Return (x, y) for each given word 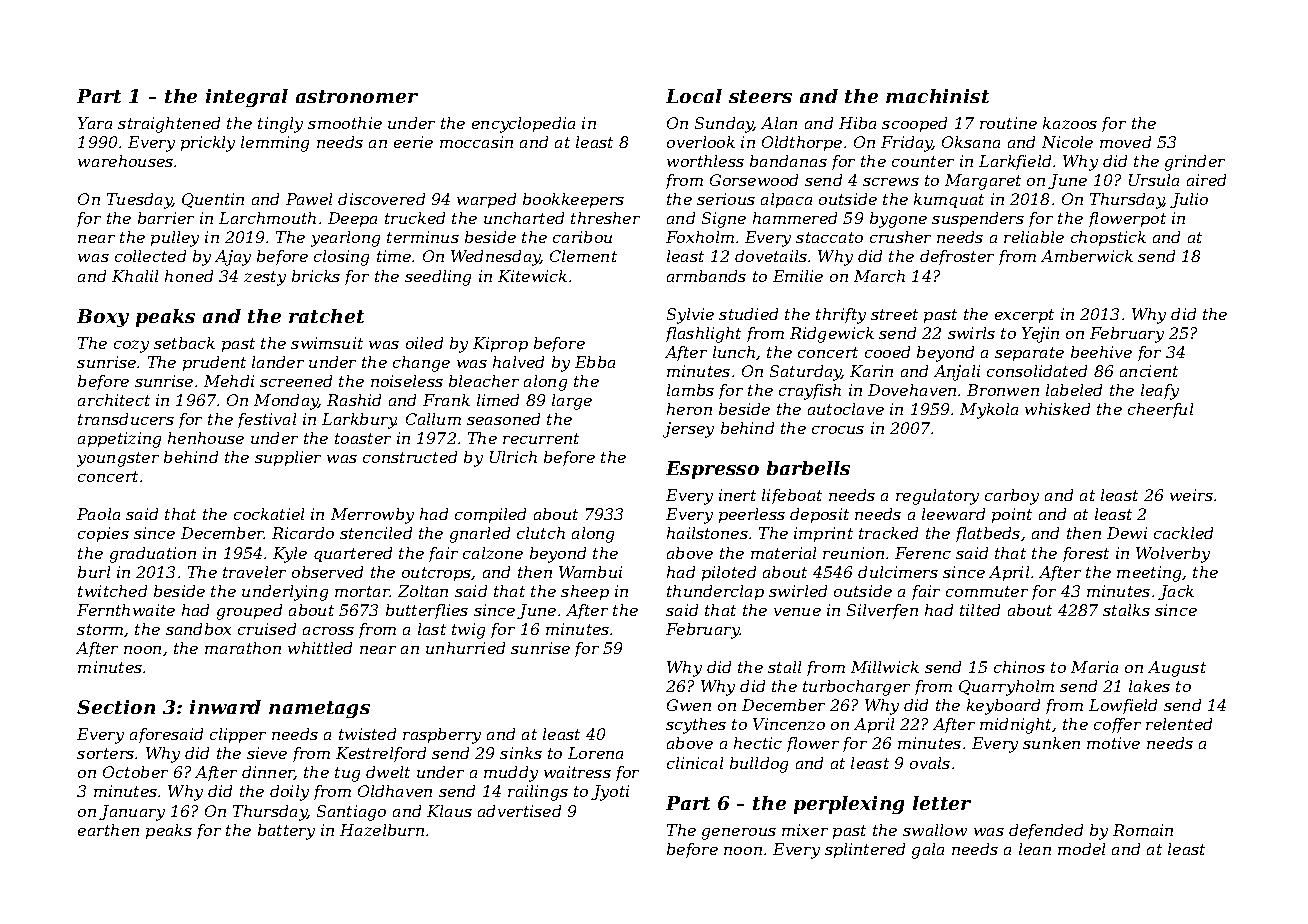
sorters (105, 753)
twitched (112, 591)
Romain (1143, 830)
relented (1179, 724)
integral (247, 98)
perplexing (849, 805)
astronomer (357, 96)
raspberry (442, 736)
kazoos (1070, 123)
